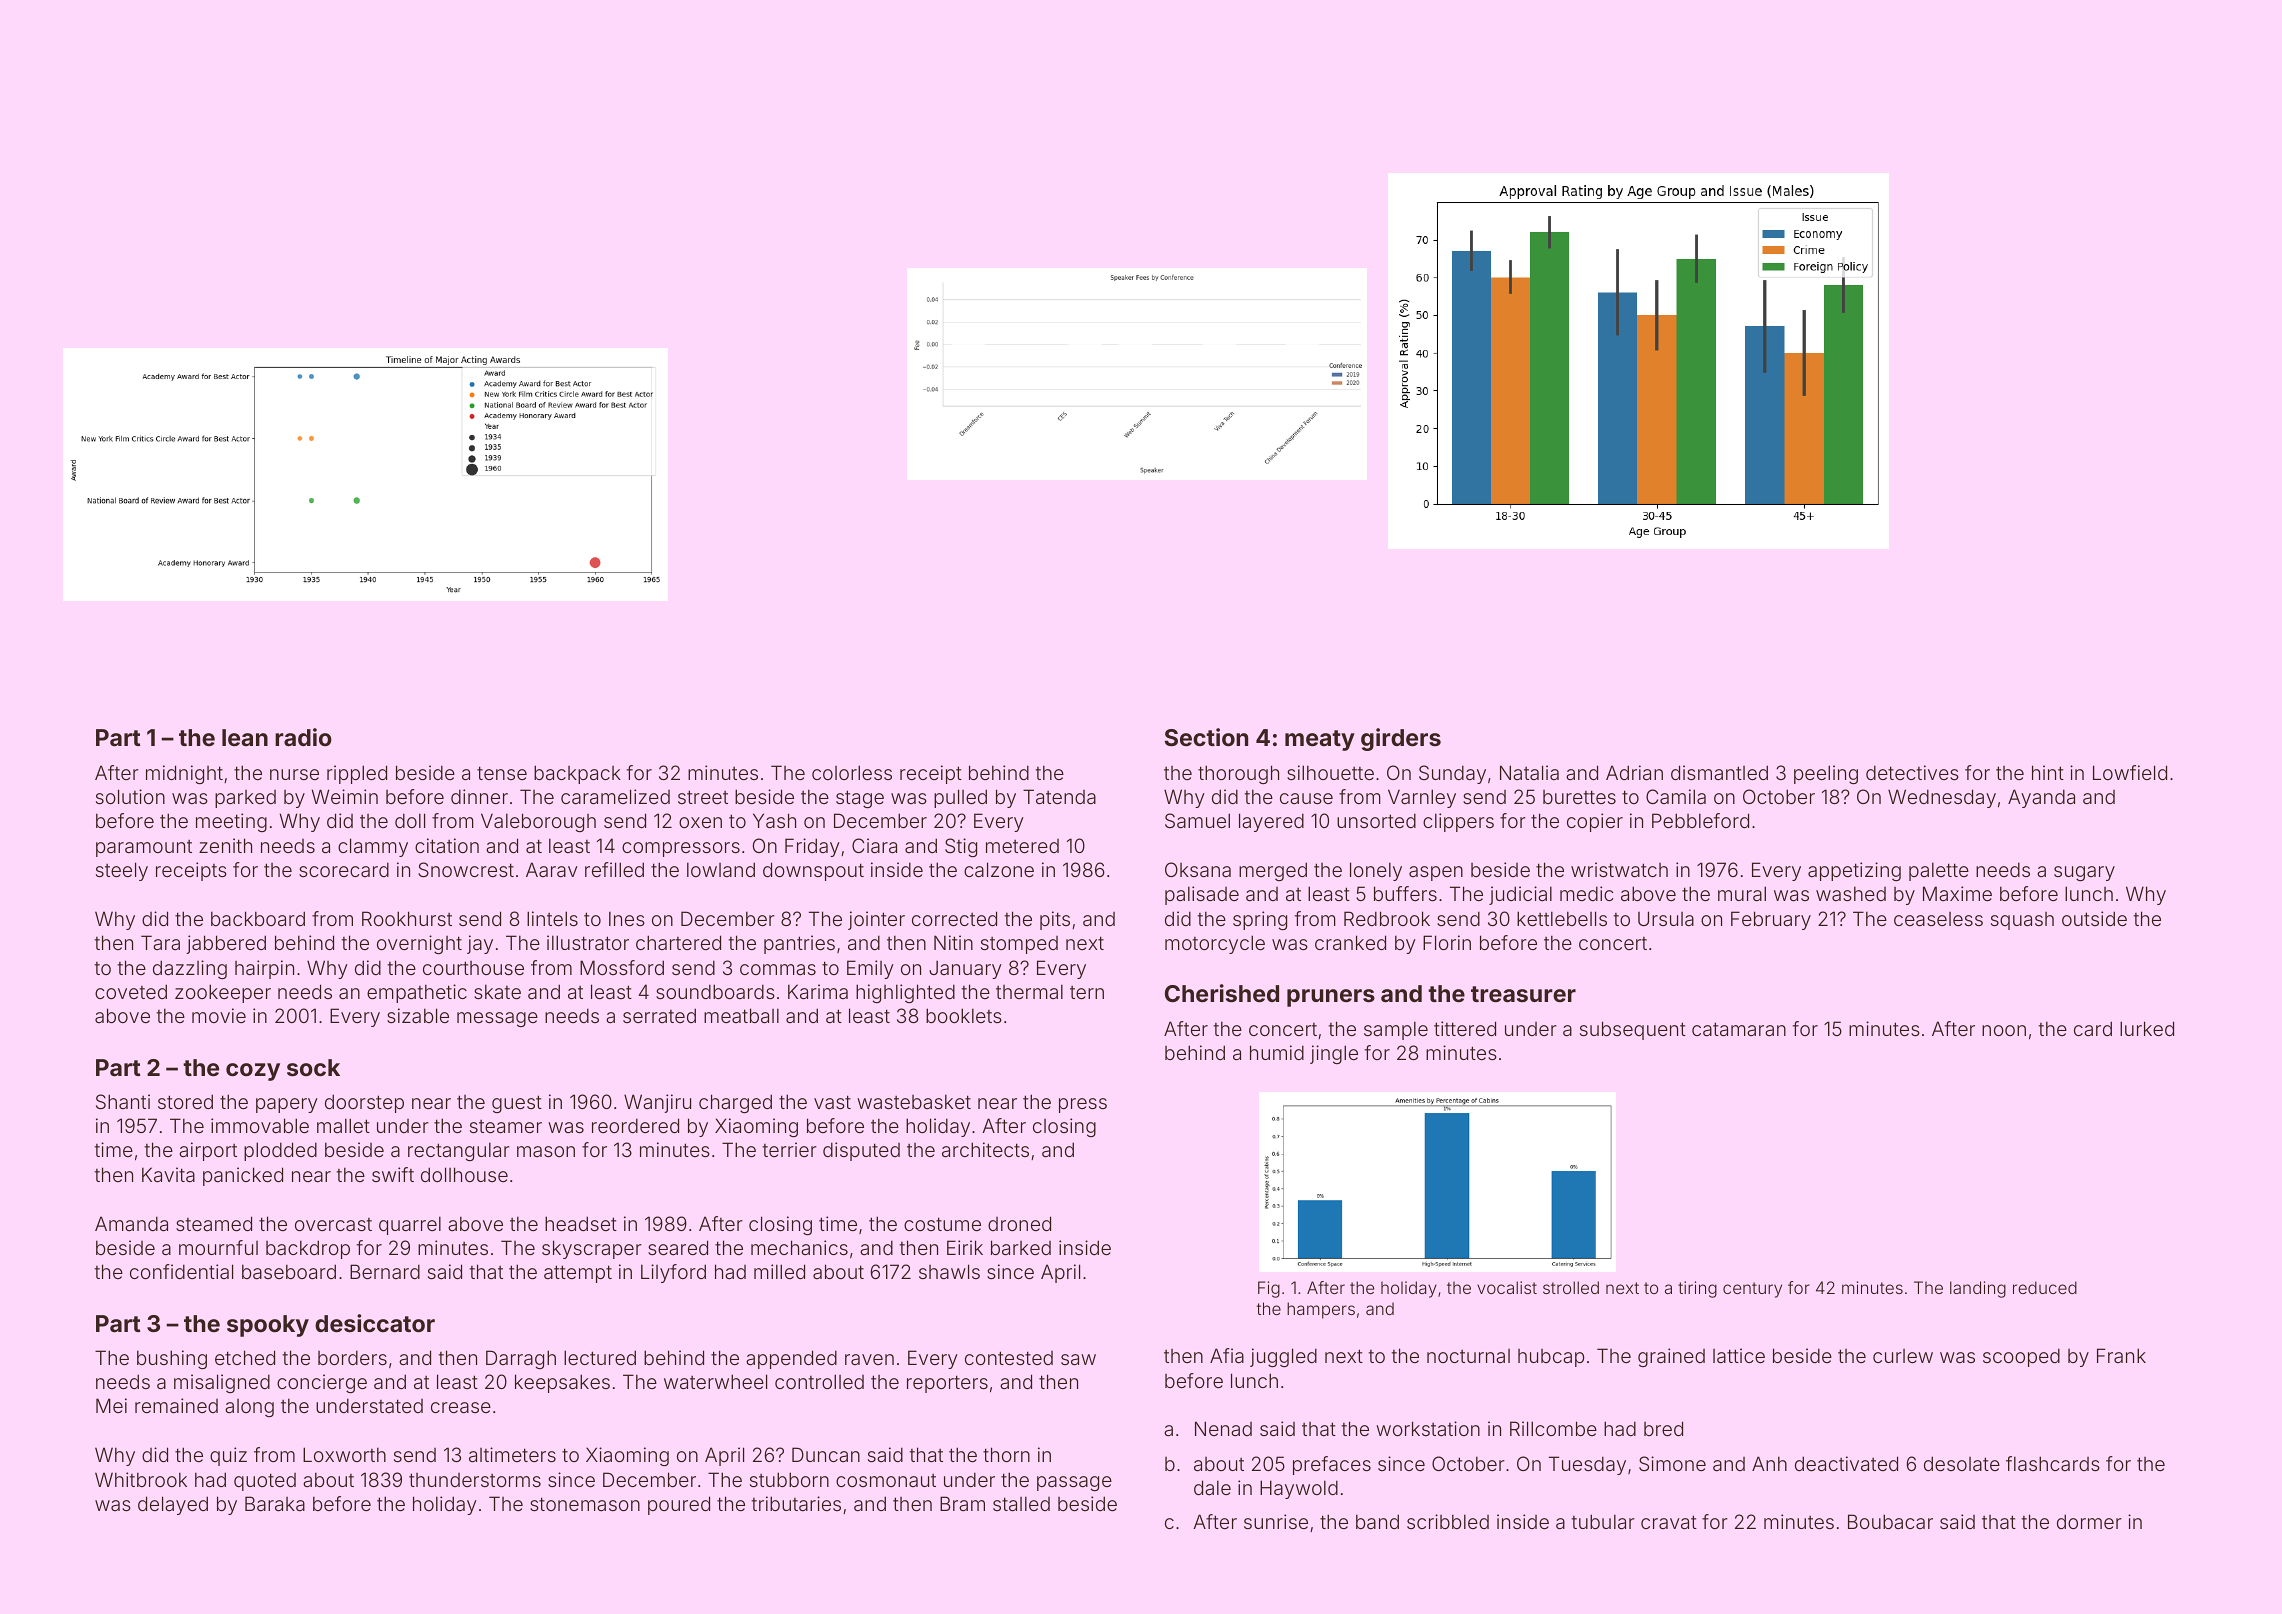  Describe the element at coordinates (466, 869) in the document. I see `Snowcrest` at that location.
